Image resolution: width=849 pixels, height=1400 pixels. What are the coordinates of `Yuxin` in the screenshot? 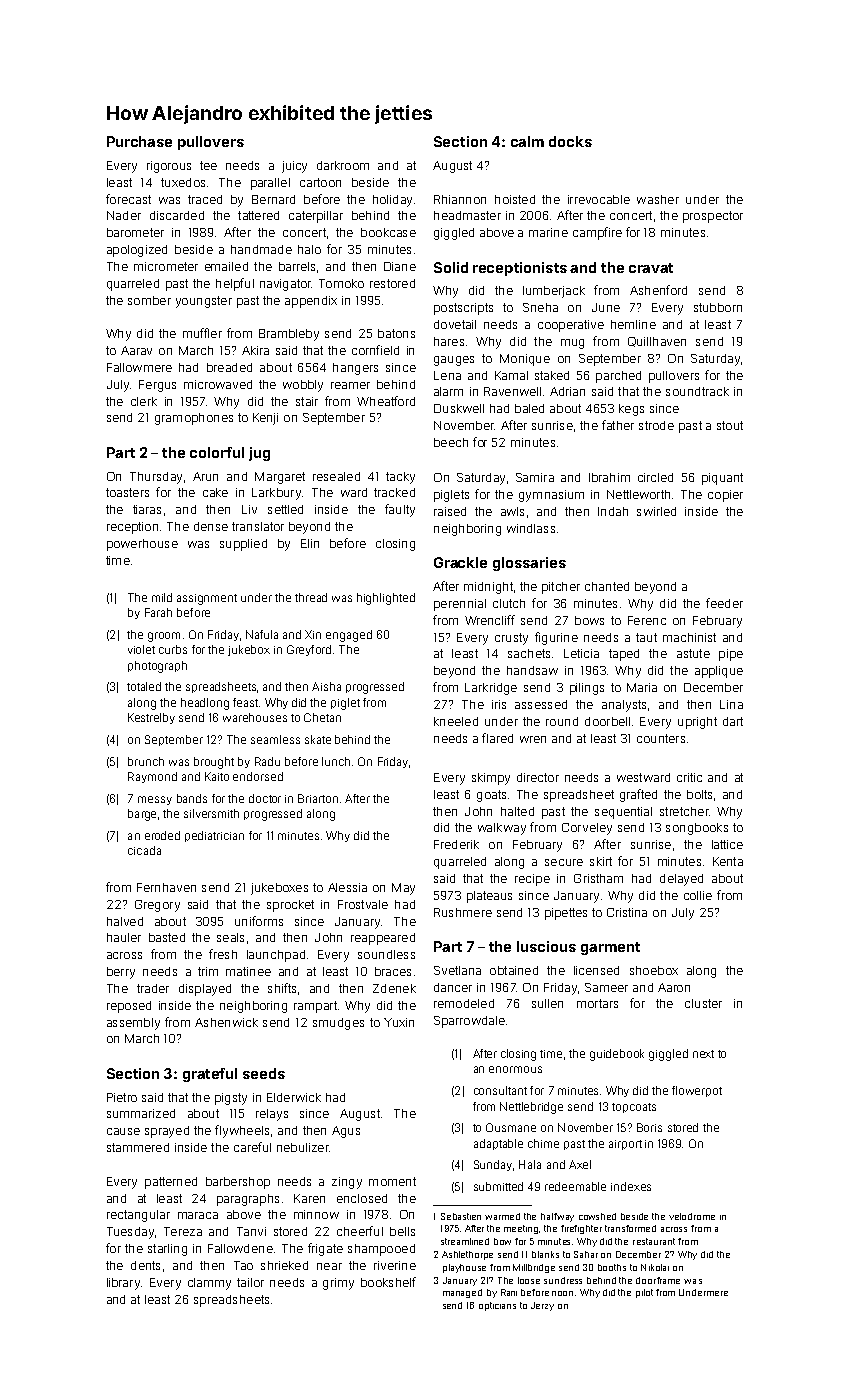 It's located at (399, 1022).
